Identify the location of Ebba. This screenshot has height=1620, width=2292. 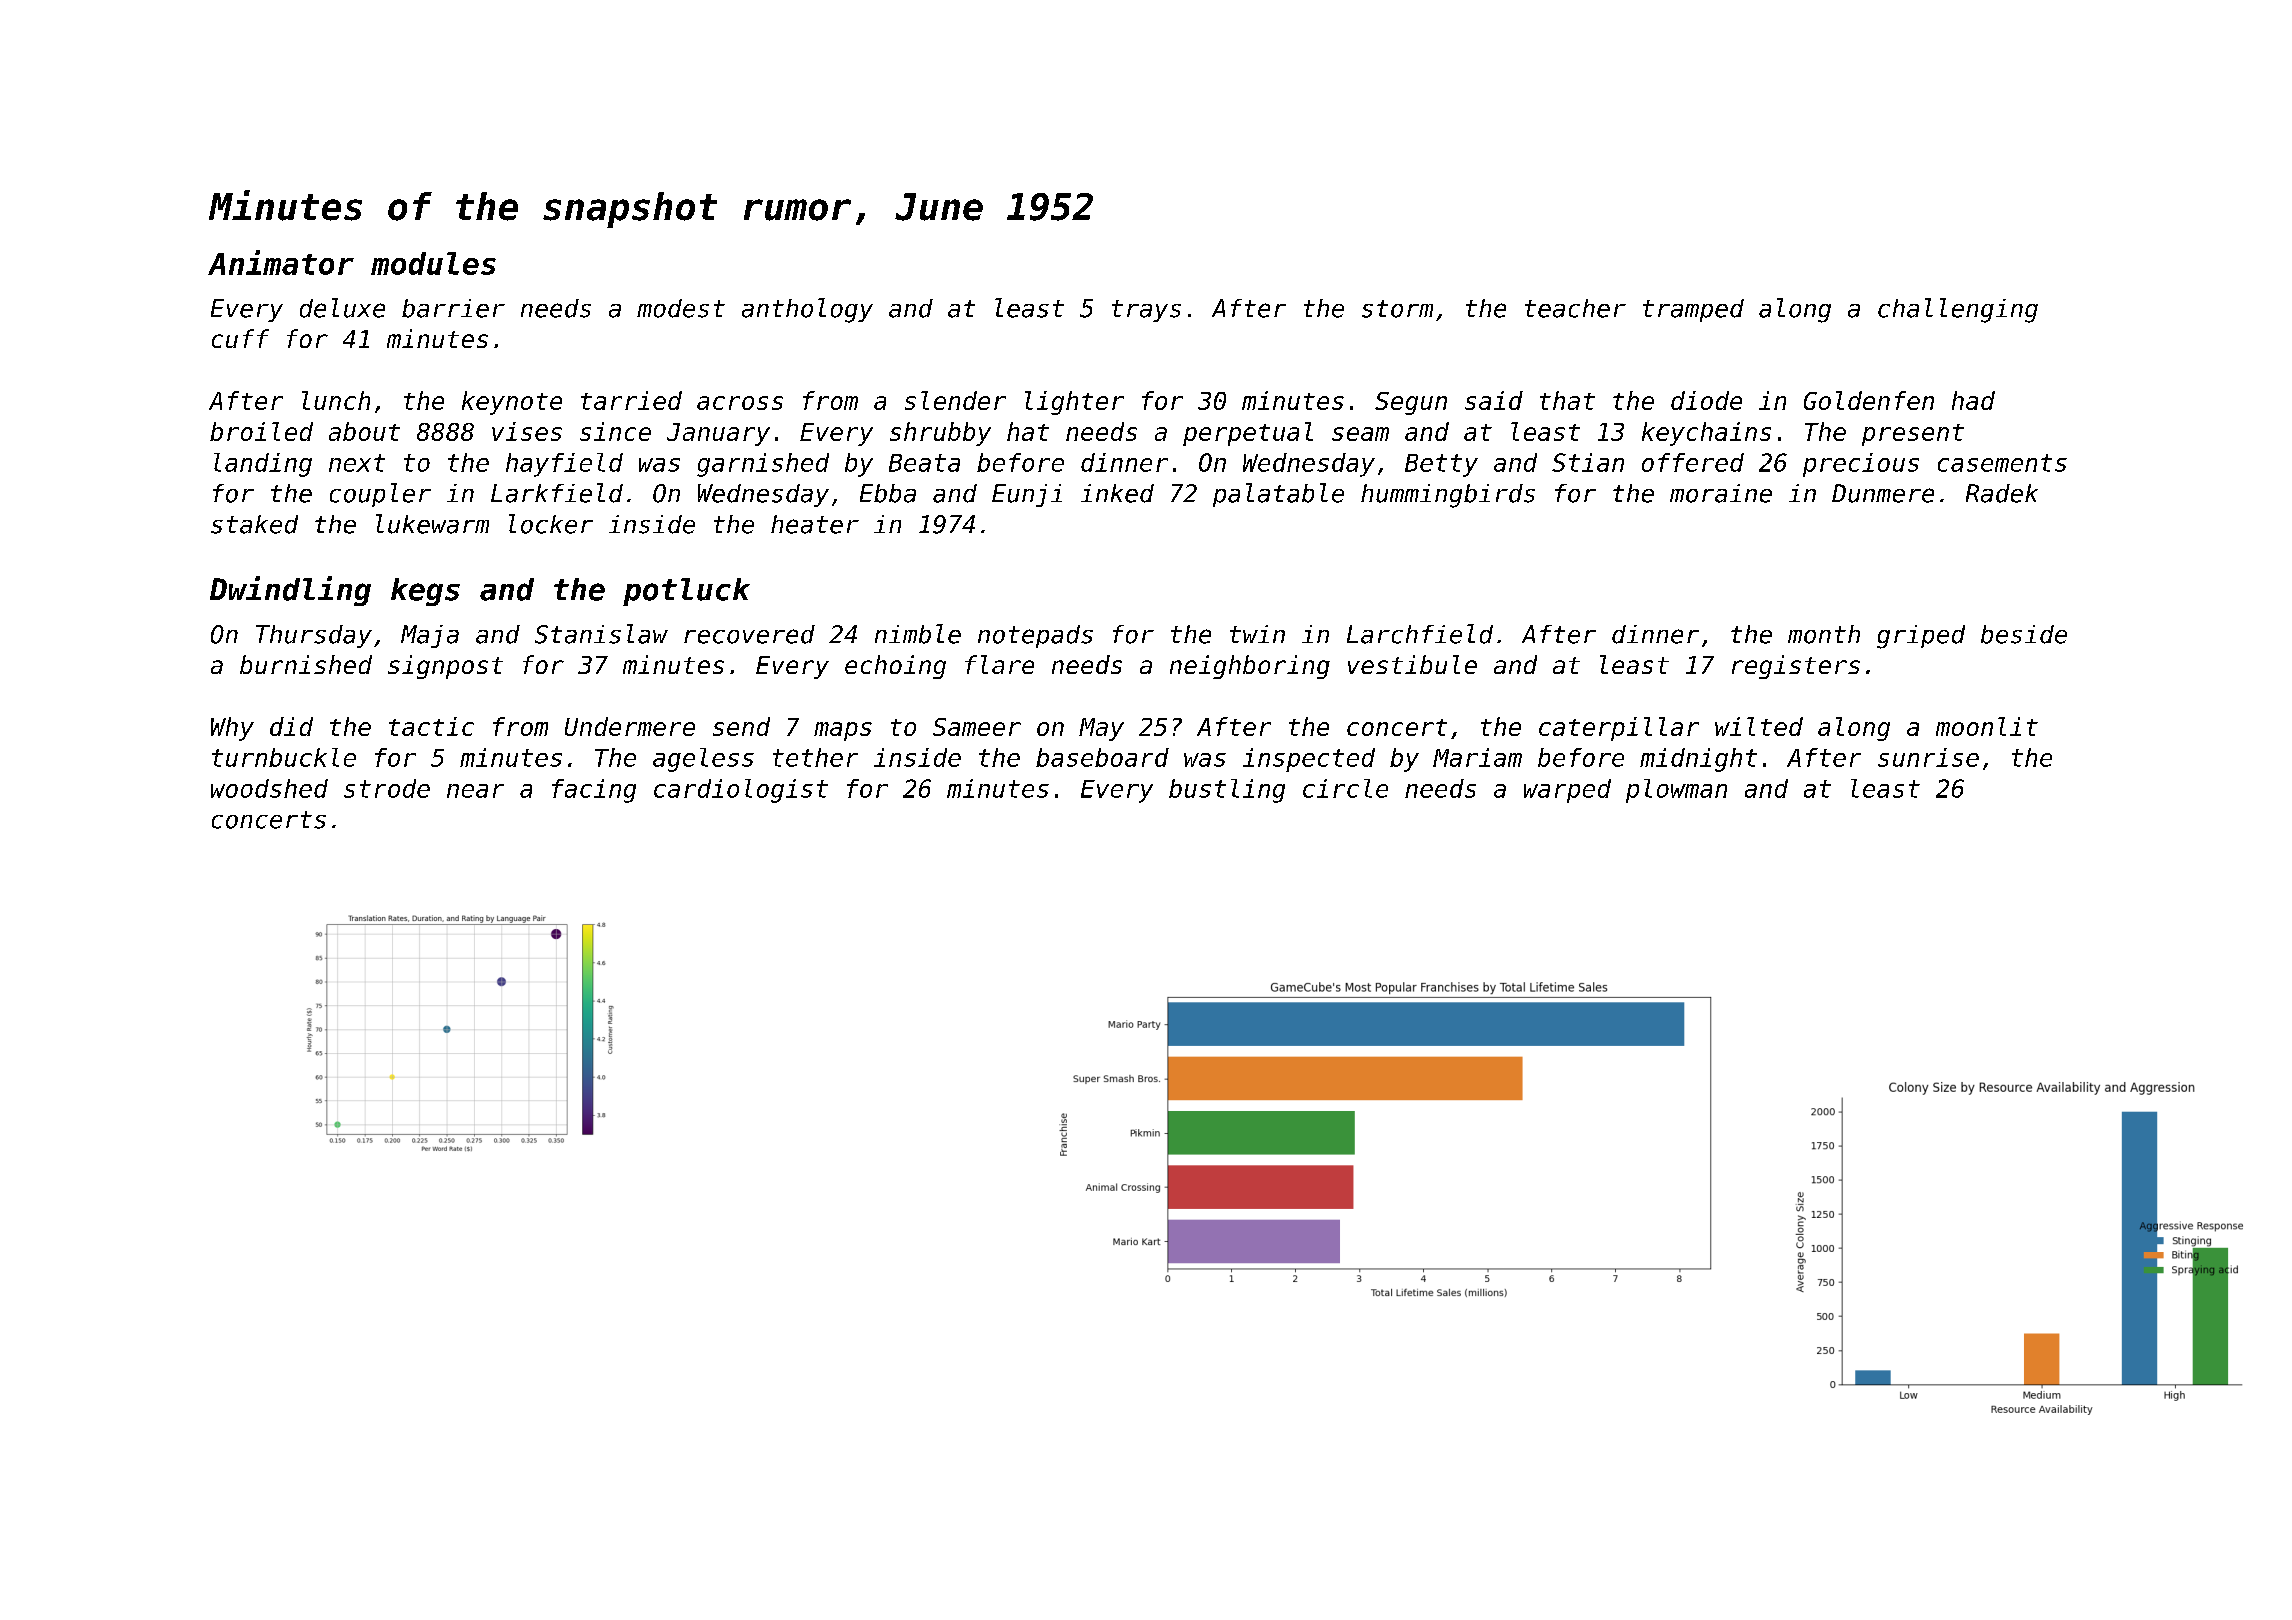
(888, 493).
